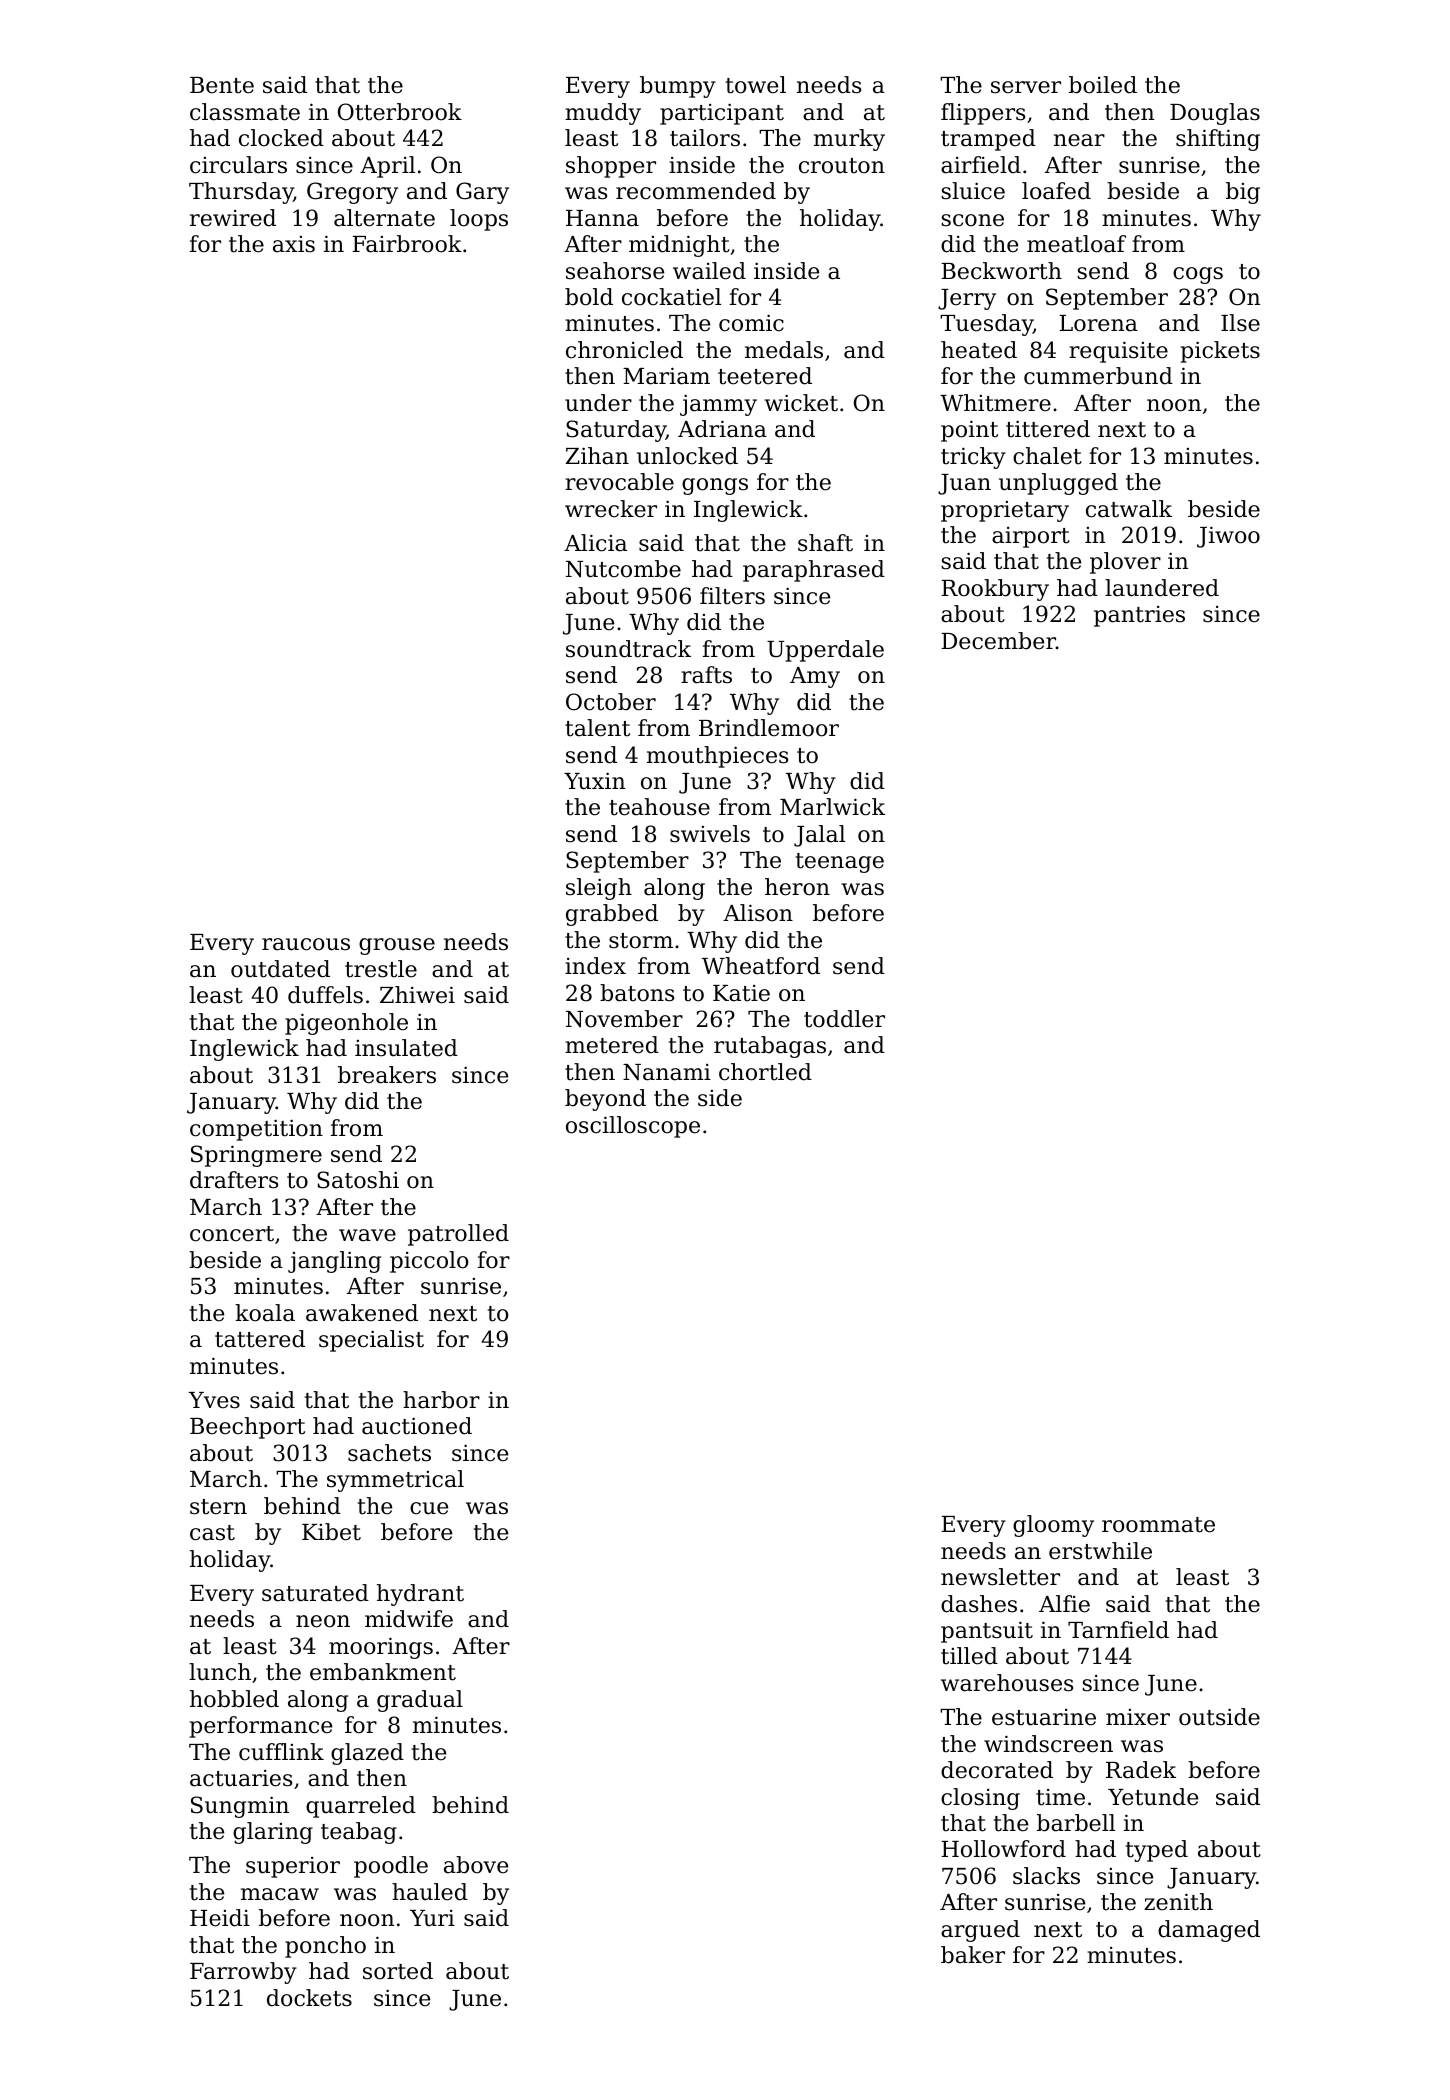 The image size is (1450, 2100). What do you see at coordinates (1129, 509) in the page?
I see `catwalk` at bounding box center [1129, 509].
